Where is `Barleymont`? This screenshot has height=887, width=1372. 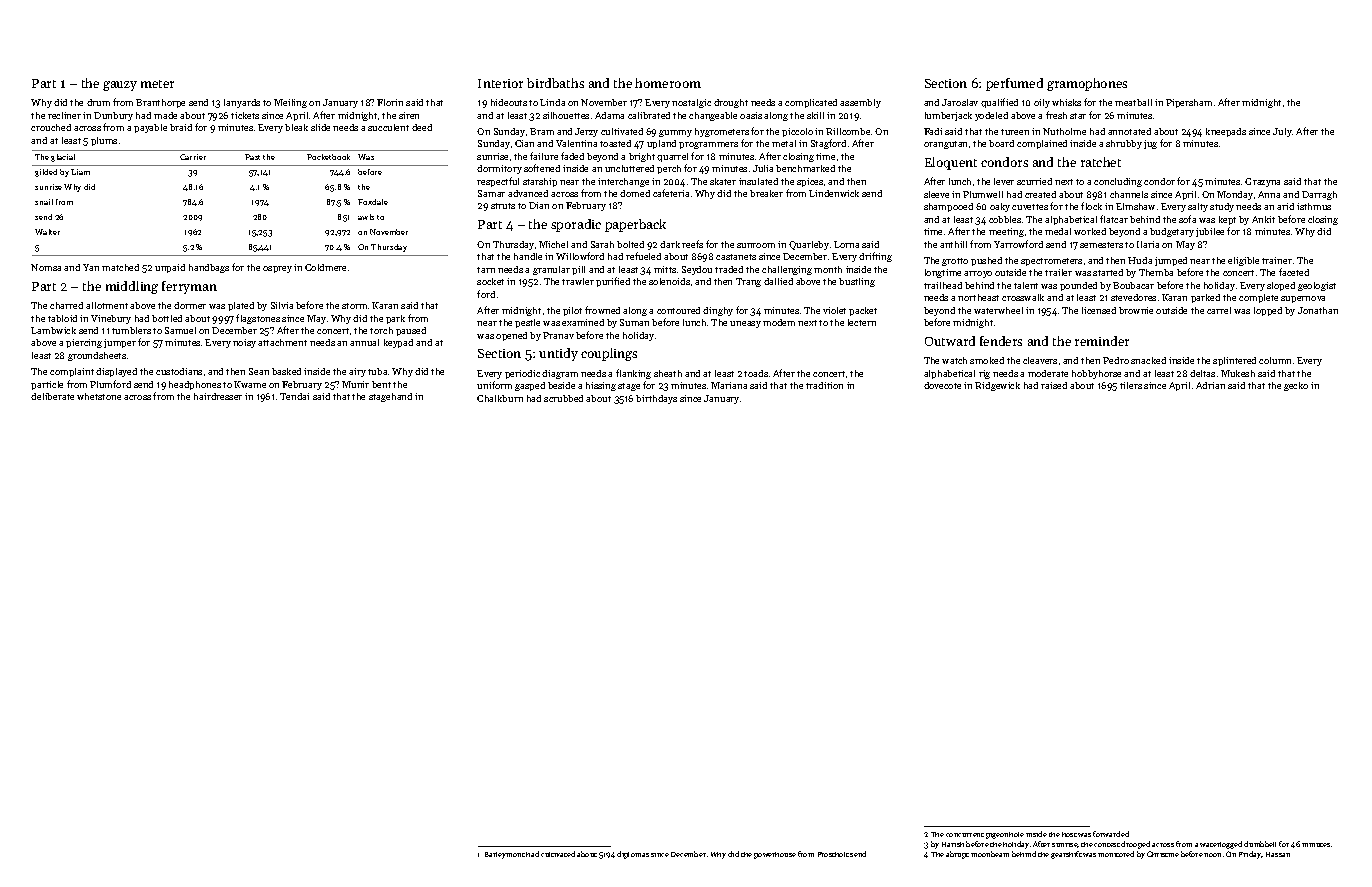 Barleymont is located at coordinates (505, 855).
